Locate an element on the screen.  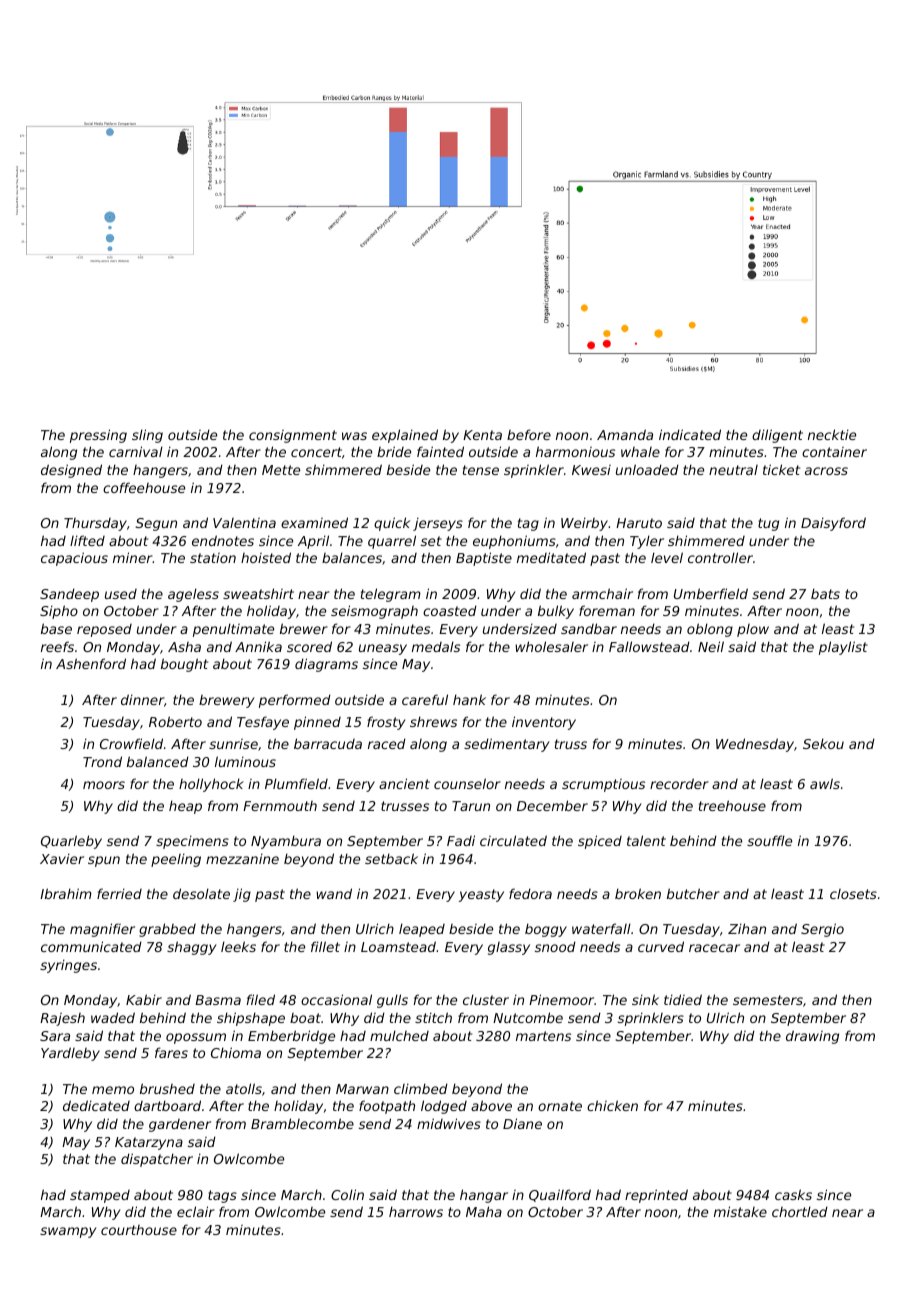
eclair is located at coordinates (196, 1211).
